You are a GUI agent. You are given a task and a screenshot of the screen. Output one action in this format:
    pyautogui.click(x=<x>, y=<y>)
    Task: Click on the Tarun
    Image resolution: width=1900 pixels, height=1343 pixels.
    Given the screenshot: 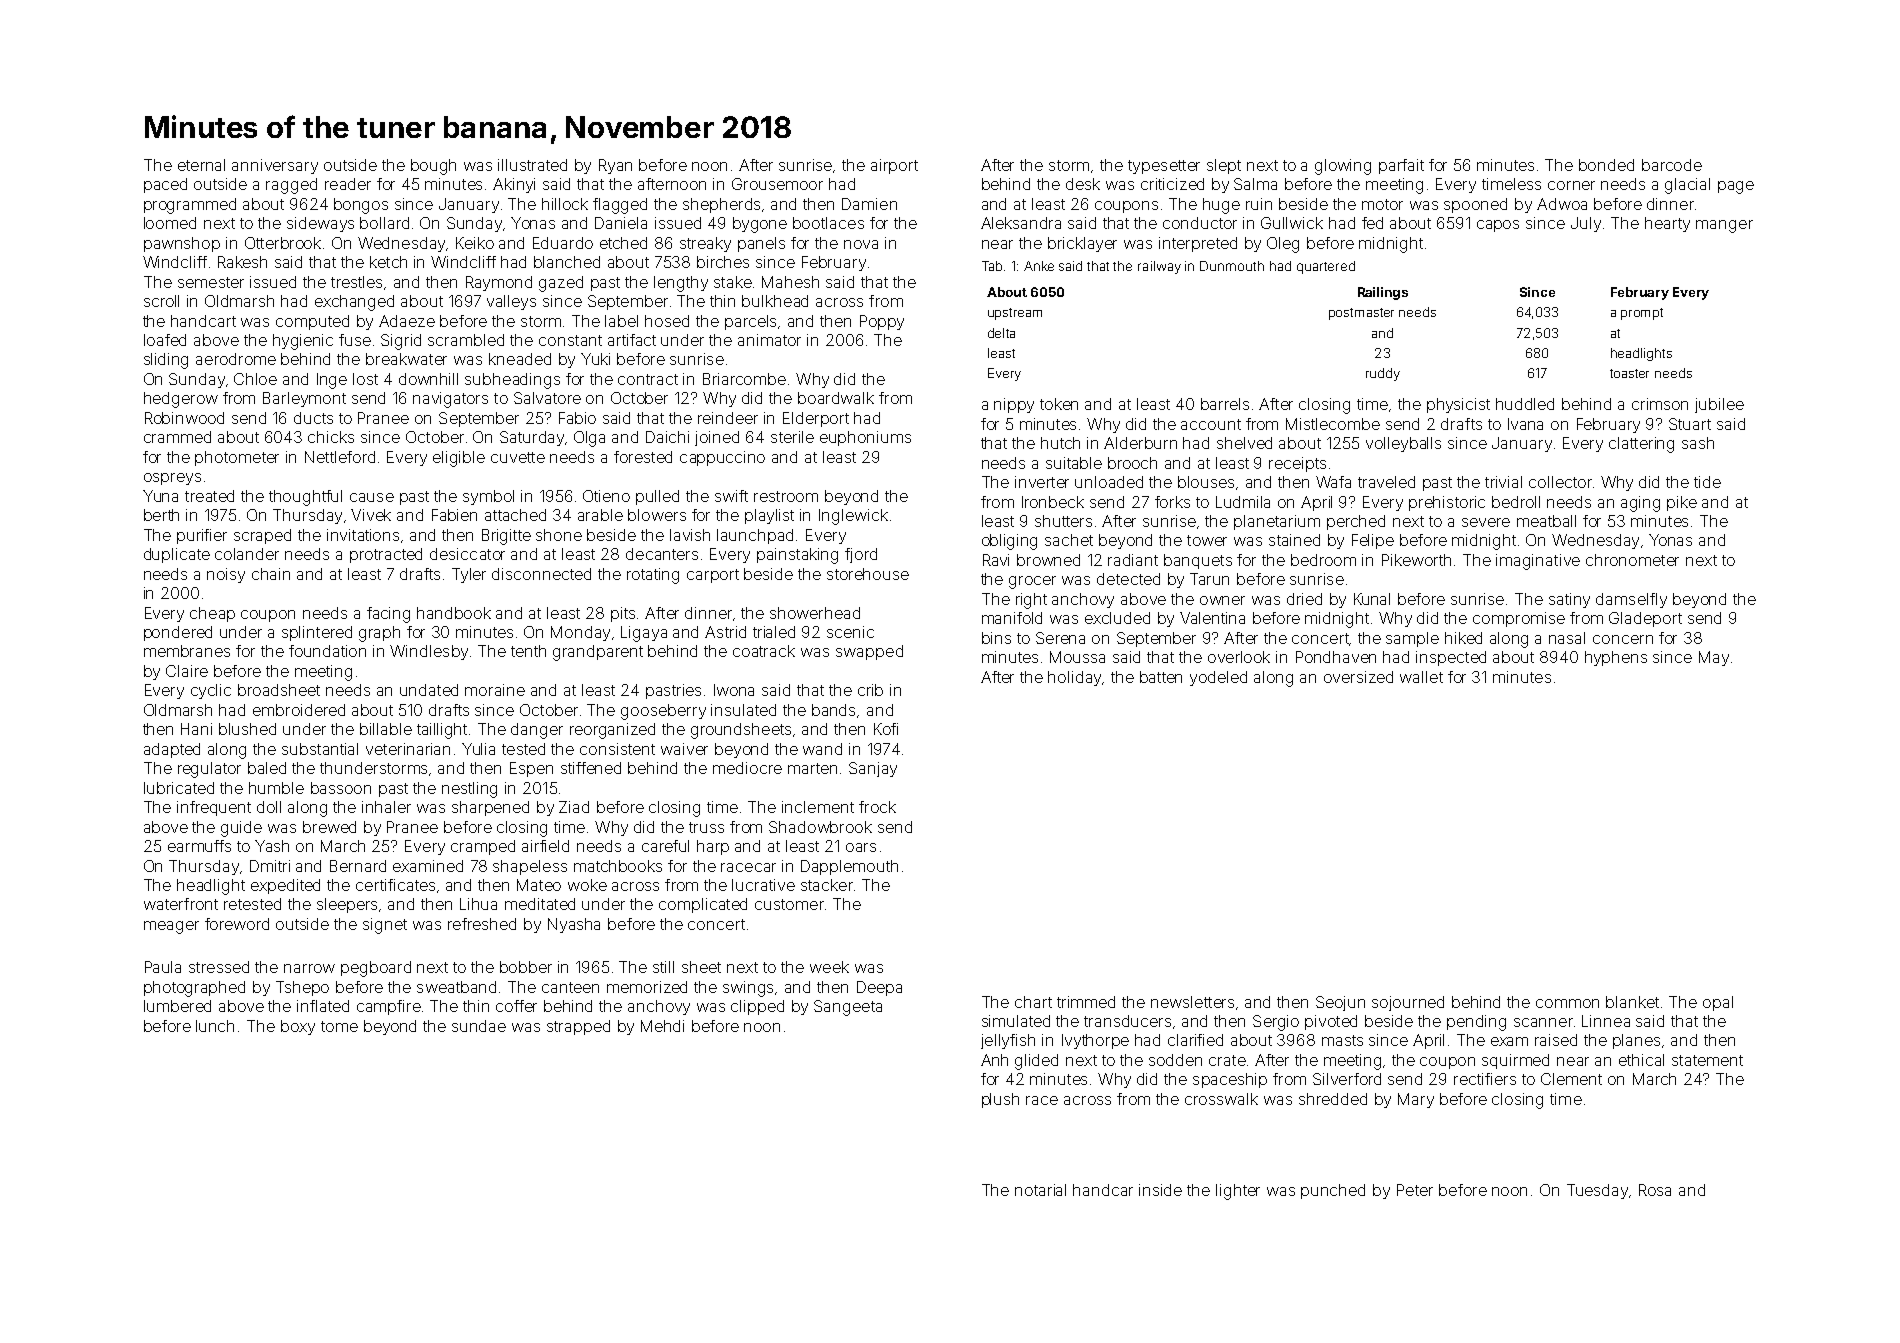 What is the action you would take?
    pyautogui.click(x=1209, y=579)
